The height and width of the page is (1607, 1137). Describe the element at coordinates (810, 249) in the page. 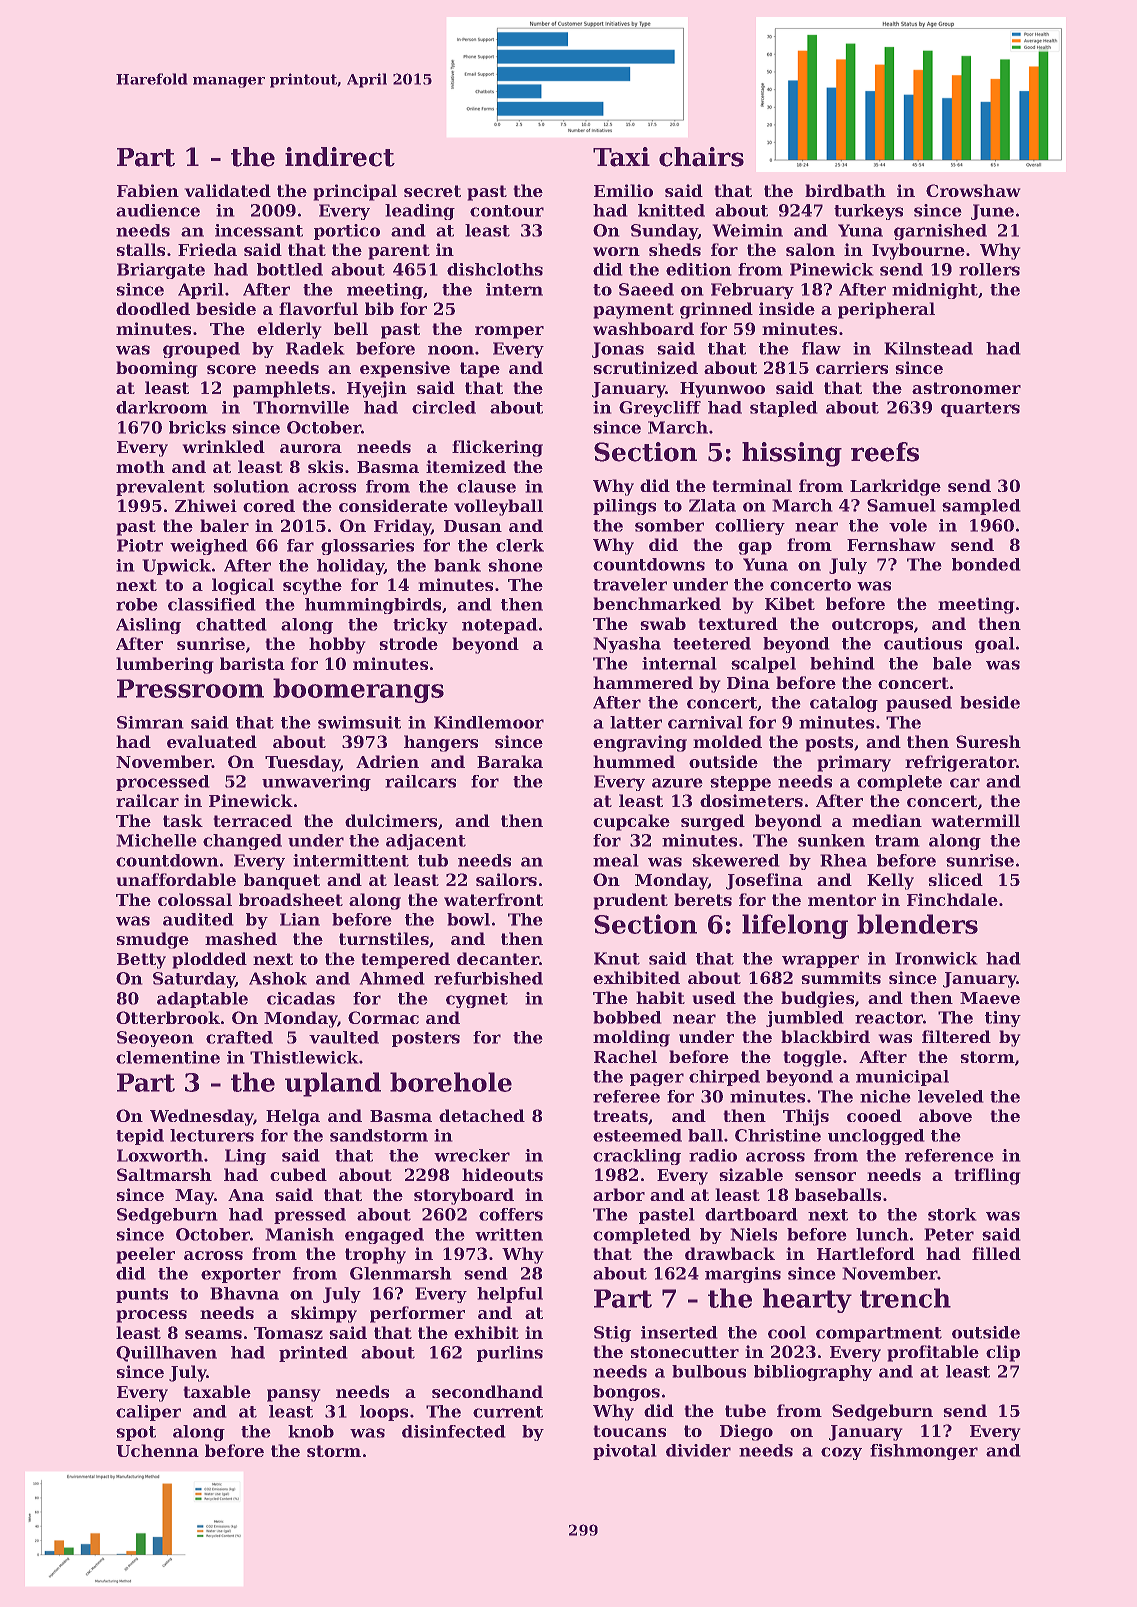

I see `salon` at that location.
